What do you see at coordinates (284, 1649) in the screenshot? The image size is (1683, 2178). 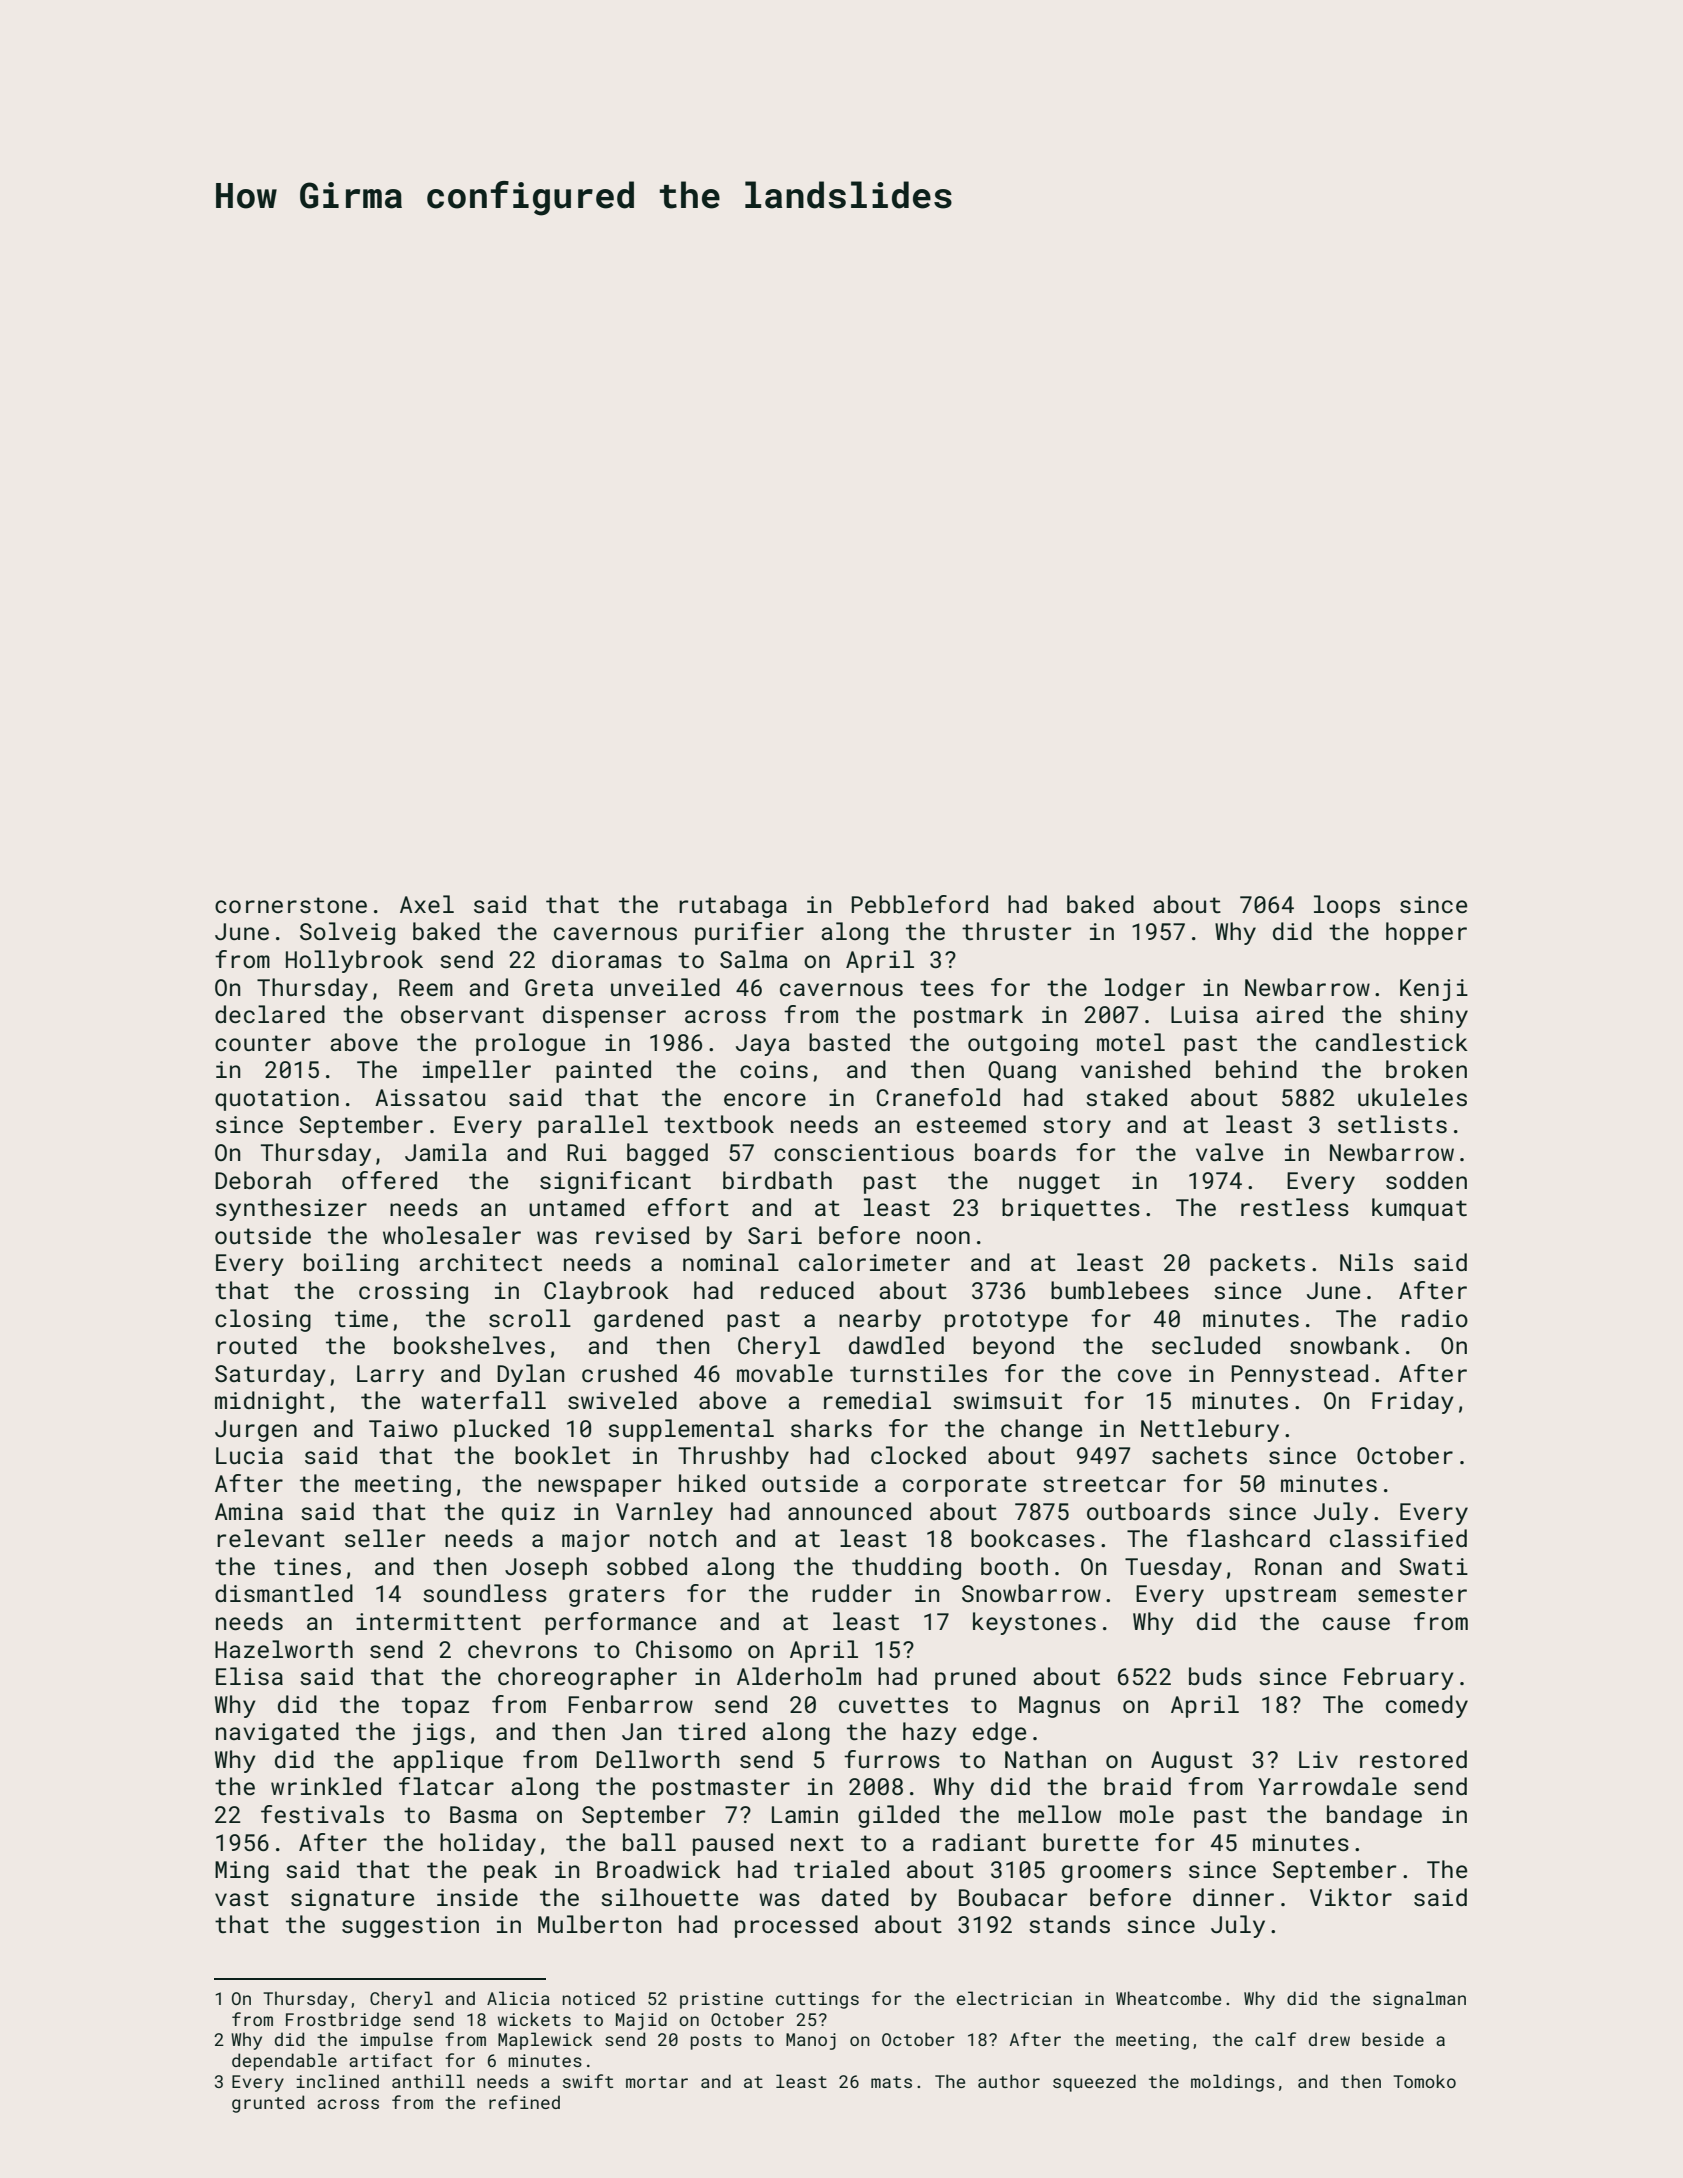 I see `Hazelworth` at bounding box center [284, 1649].
